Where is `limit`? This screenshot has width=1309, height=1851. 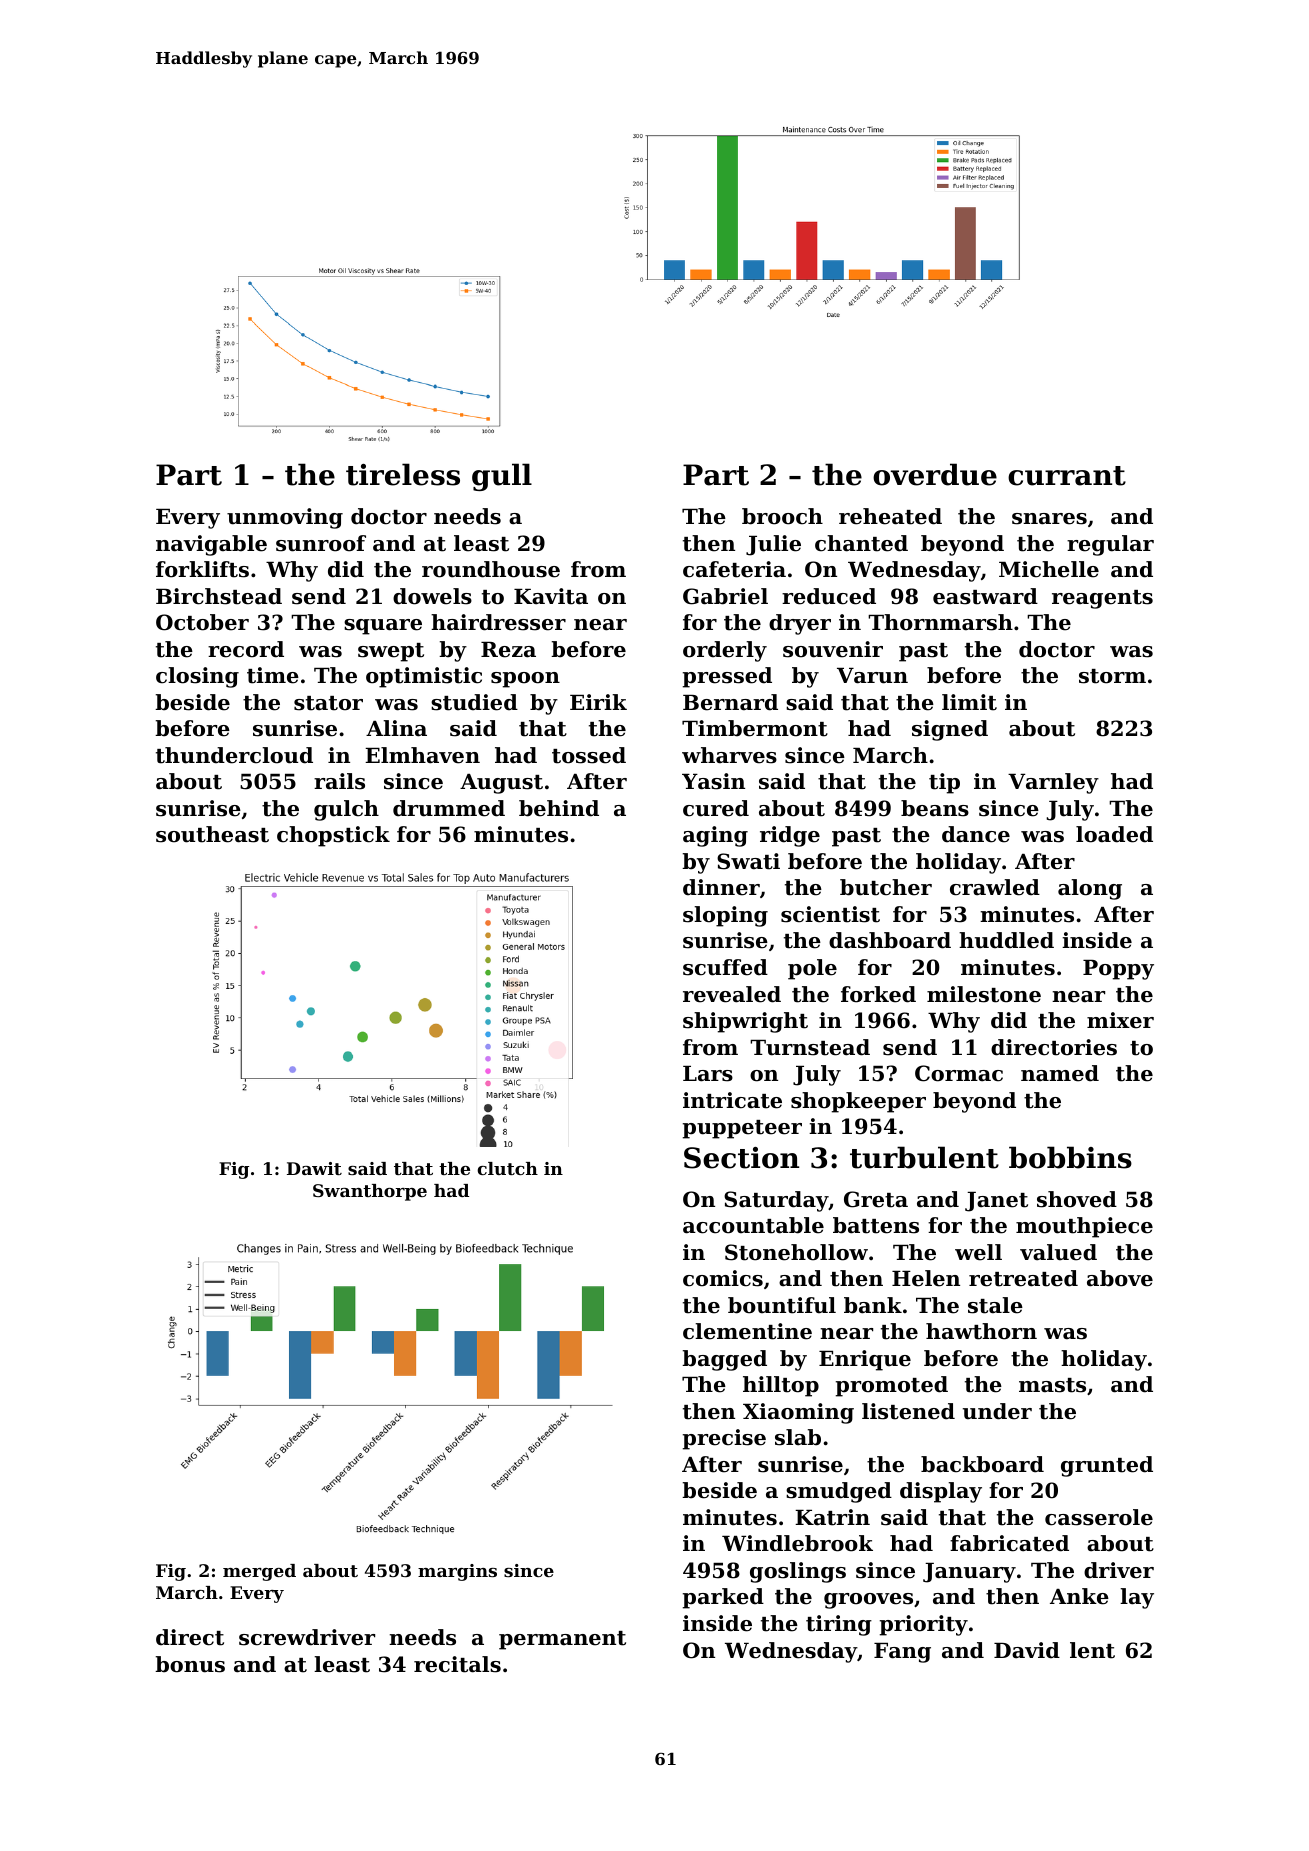 limit is located at coordinates (969, 702).
